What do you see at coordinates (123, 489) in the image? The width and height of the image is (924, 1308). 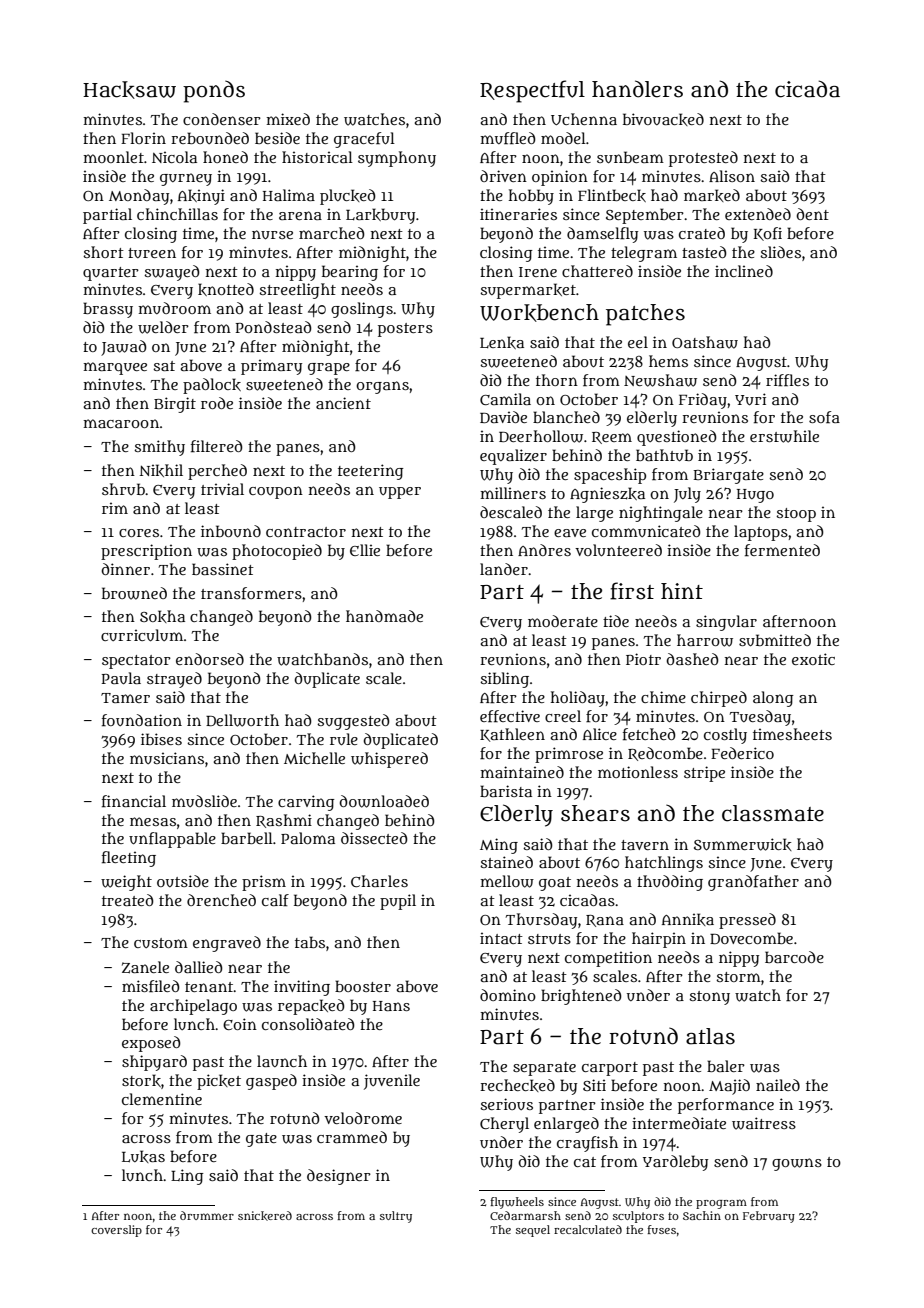 I see `shrub` at bounding box center [123, 489].
